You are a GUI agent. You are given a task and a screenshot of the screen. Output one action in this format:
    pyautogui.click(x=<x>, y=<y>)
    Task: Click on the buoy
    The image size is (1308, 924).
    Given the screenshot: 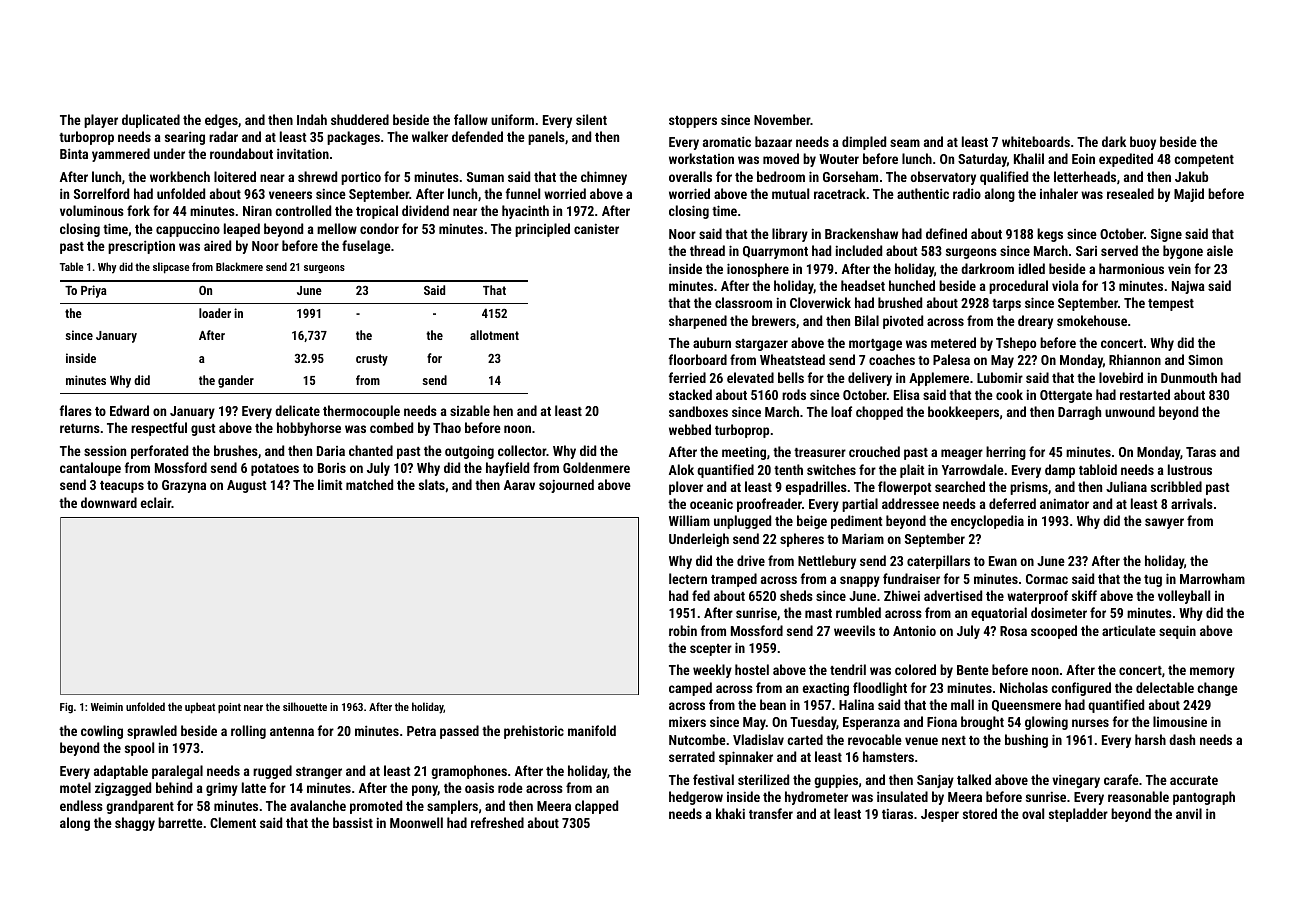 What is the action you would take?
    pyautogui.click(x=1143, y=143)
